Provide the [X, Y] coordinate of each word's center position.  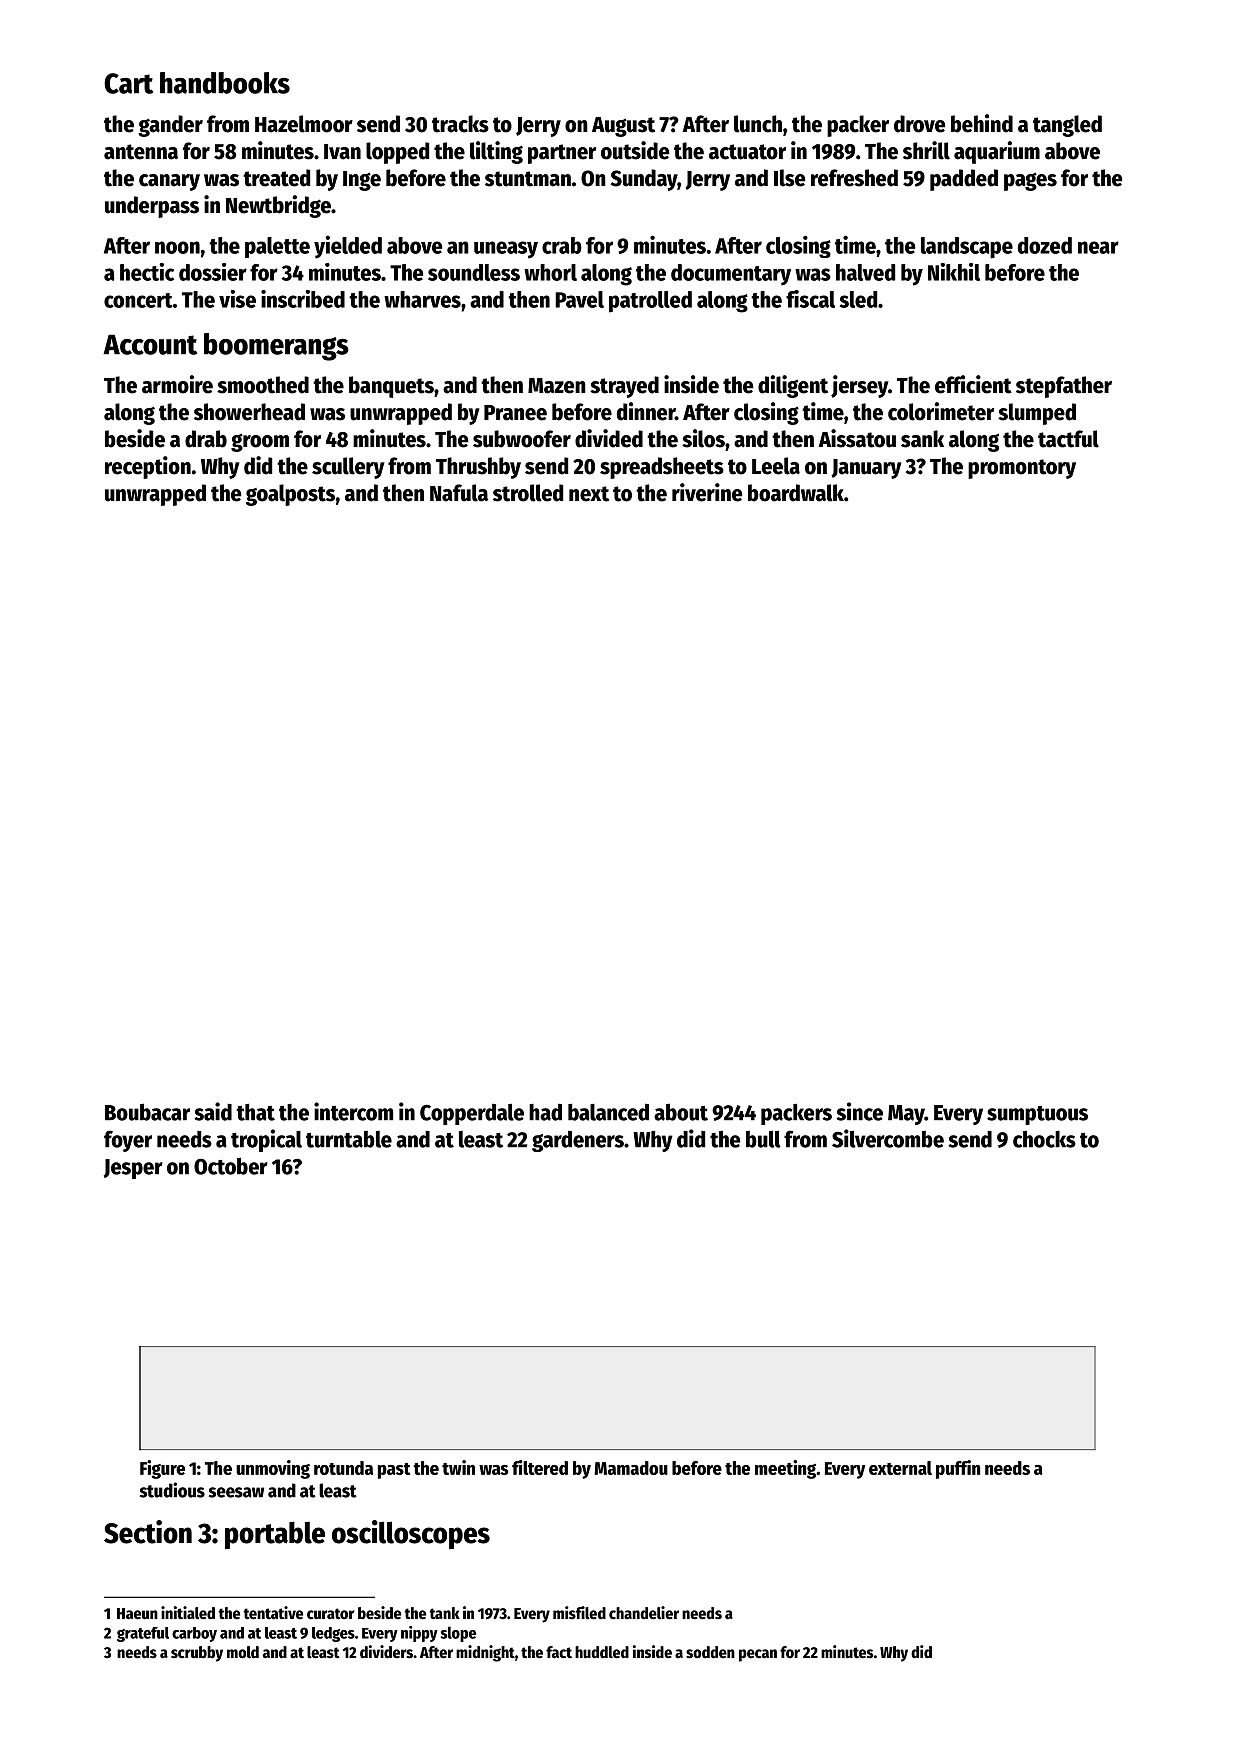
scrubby [197, 1654]
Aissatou [857, 438]
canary [169, 182]
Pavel [579, 299]
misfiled [579, 1613]
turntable [349, 1139]
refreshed [854, 178]
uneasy [506, 250]
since [859, 1111]
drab [206, 439]
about [681, 1112]
